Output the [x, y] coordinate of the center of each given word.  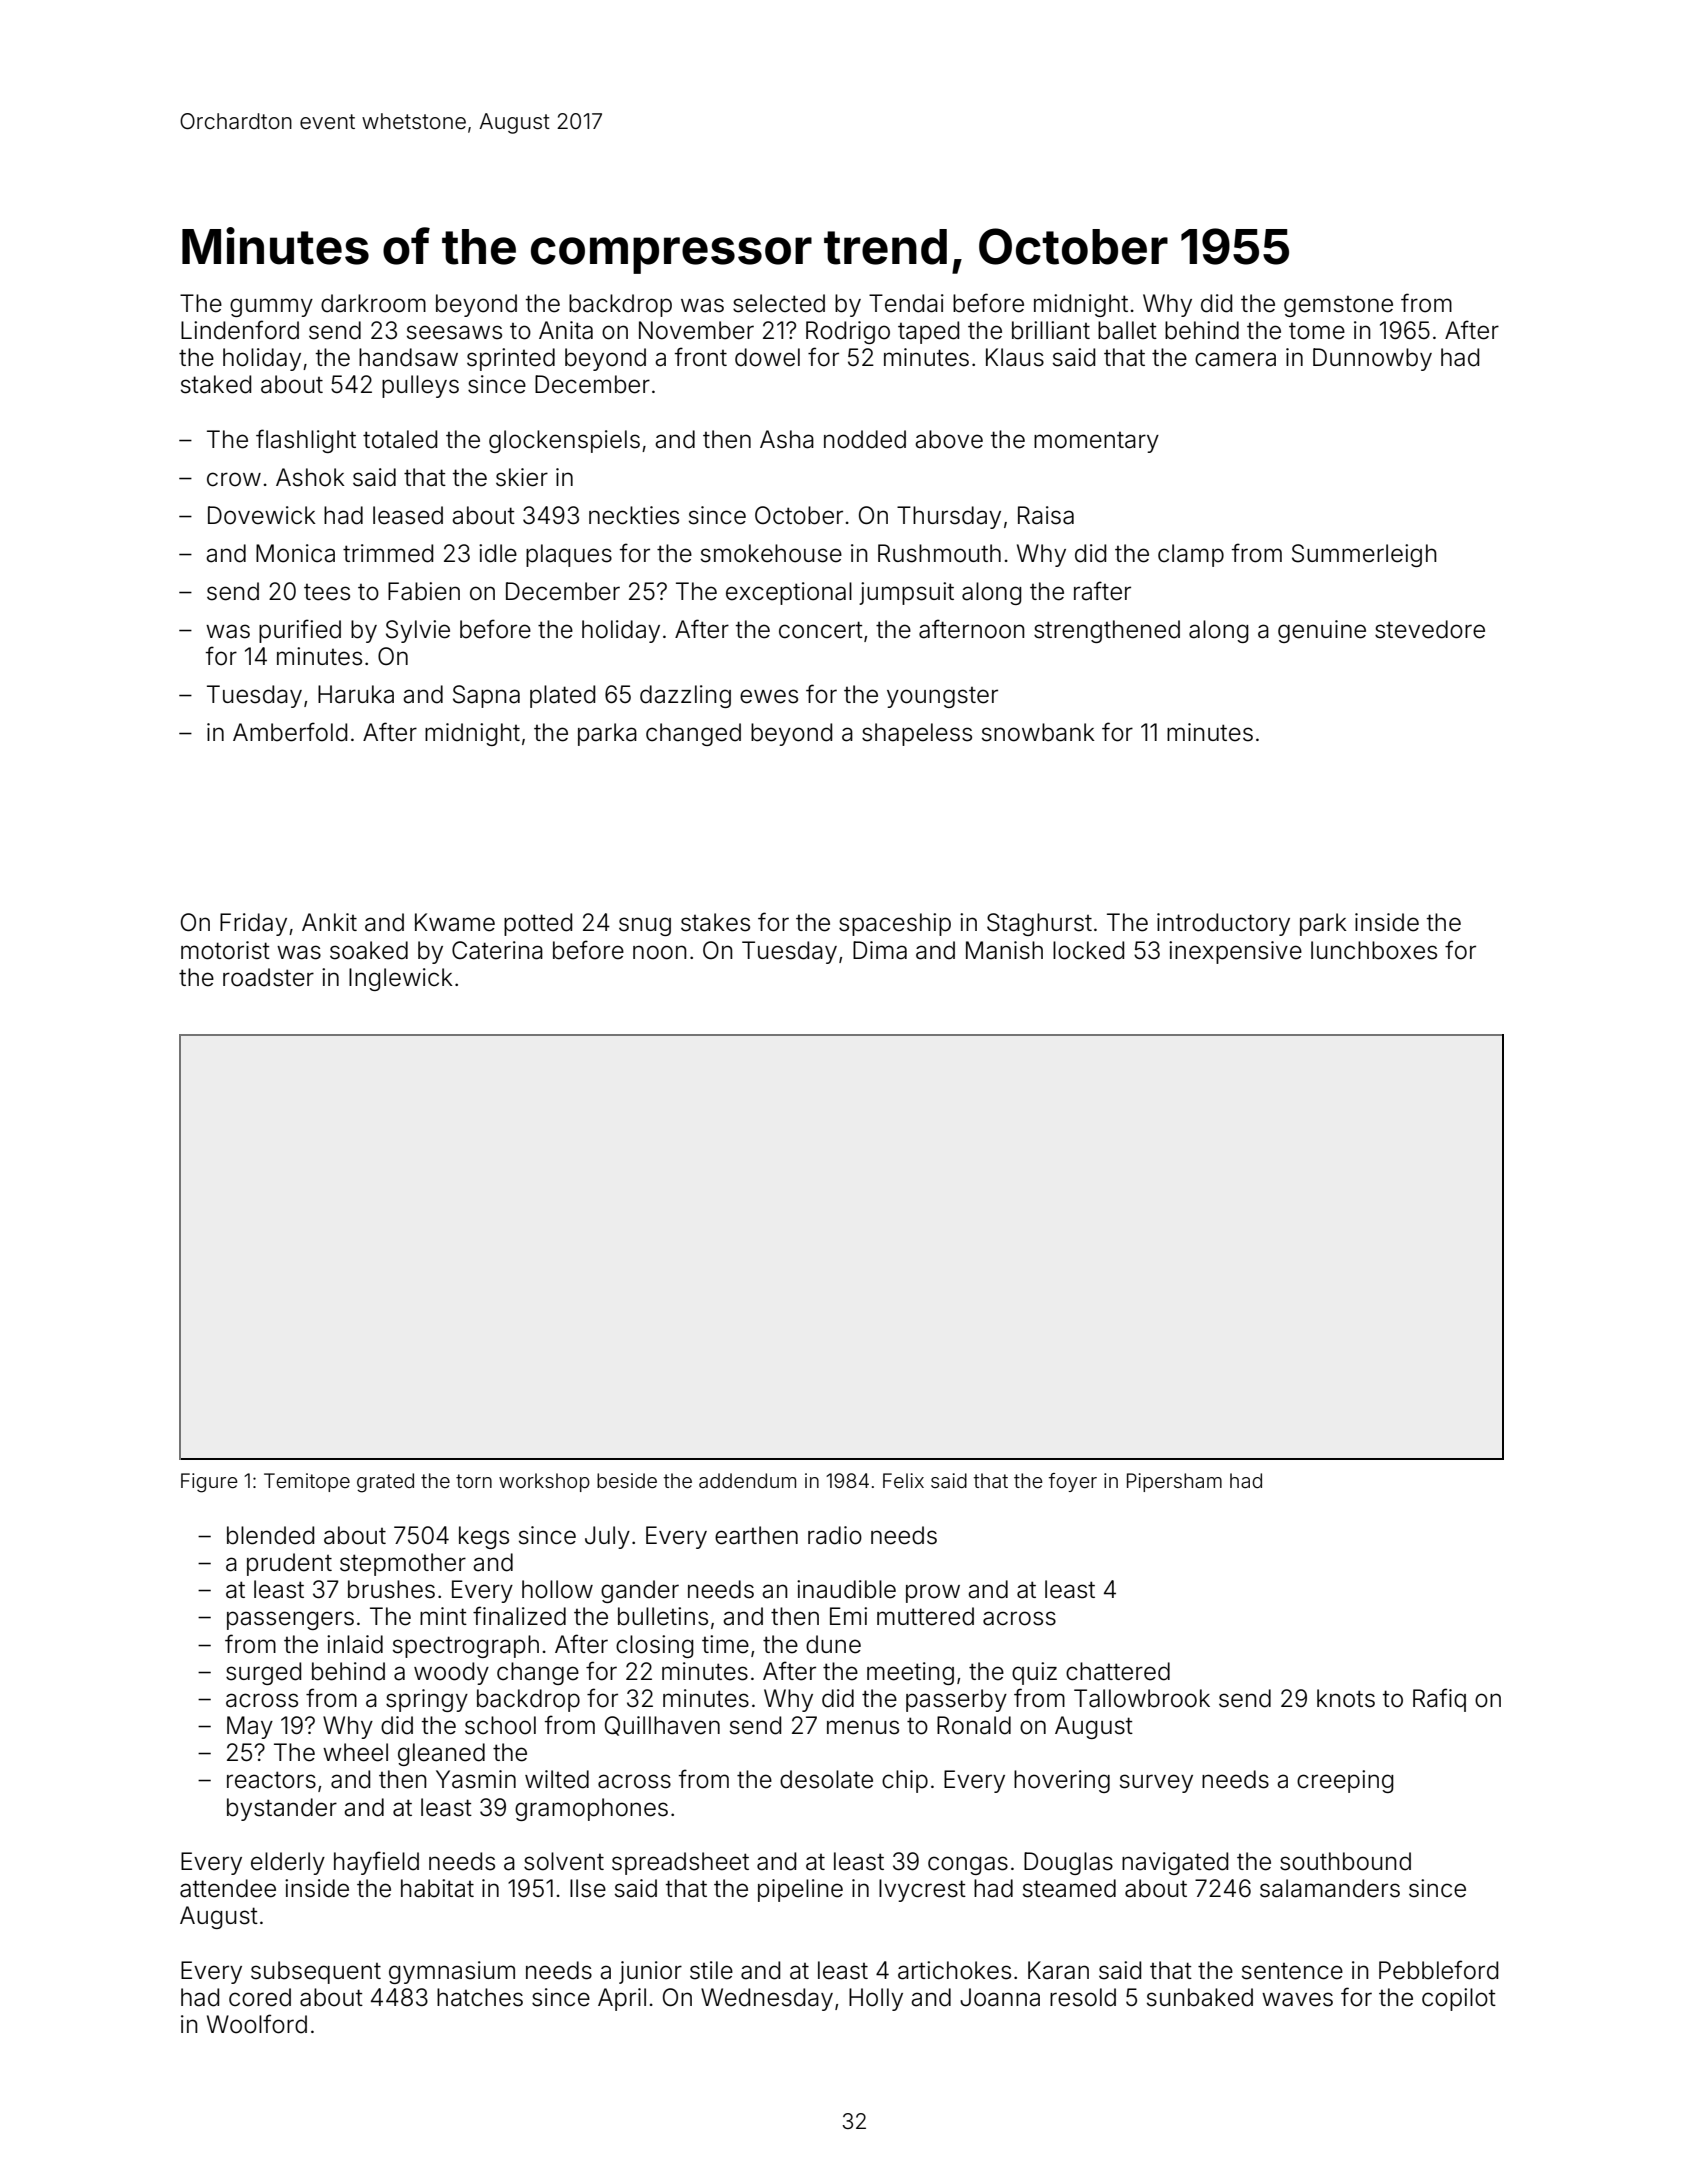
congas [968, 1865]
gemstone [1338, 306]
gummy [271, 307]
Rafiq [1439, 1700]
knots [1346, 1698]
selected [779, 303]
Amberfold [290, 732]
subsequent [316, 1972]
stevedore [1430, 629]
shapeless [917, 734]
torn [474, 1481]
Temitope [307, 1482]
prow [933, 1593]
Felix [903, 1480]
